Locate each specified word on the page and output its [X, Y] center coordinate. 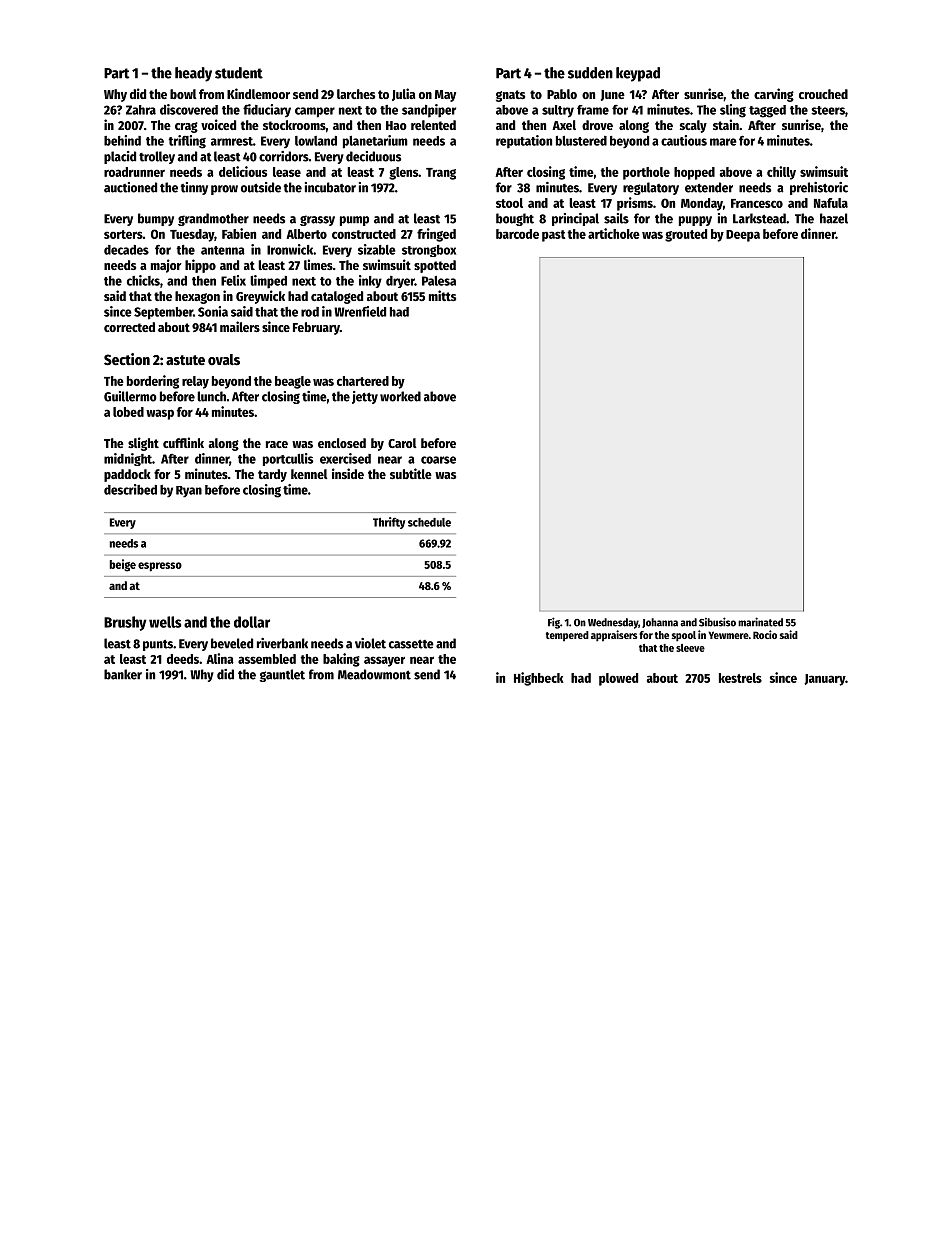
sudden [590, 73]
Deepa [743, 236]
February [316, 328]
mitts [442, 295]
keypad [638, 74]
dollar [252, 622]
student [239, 73]
